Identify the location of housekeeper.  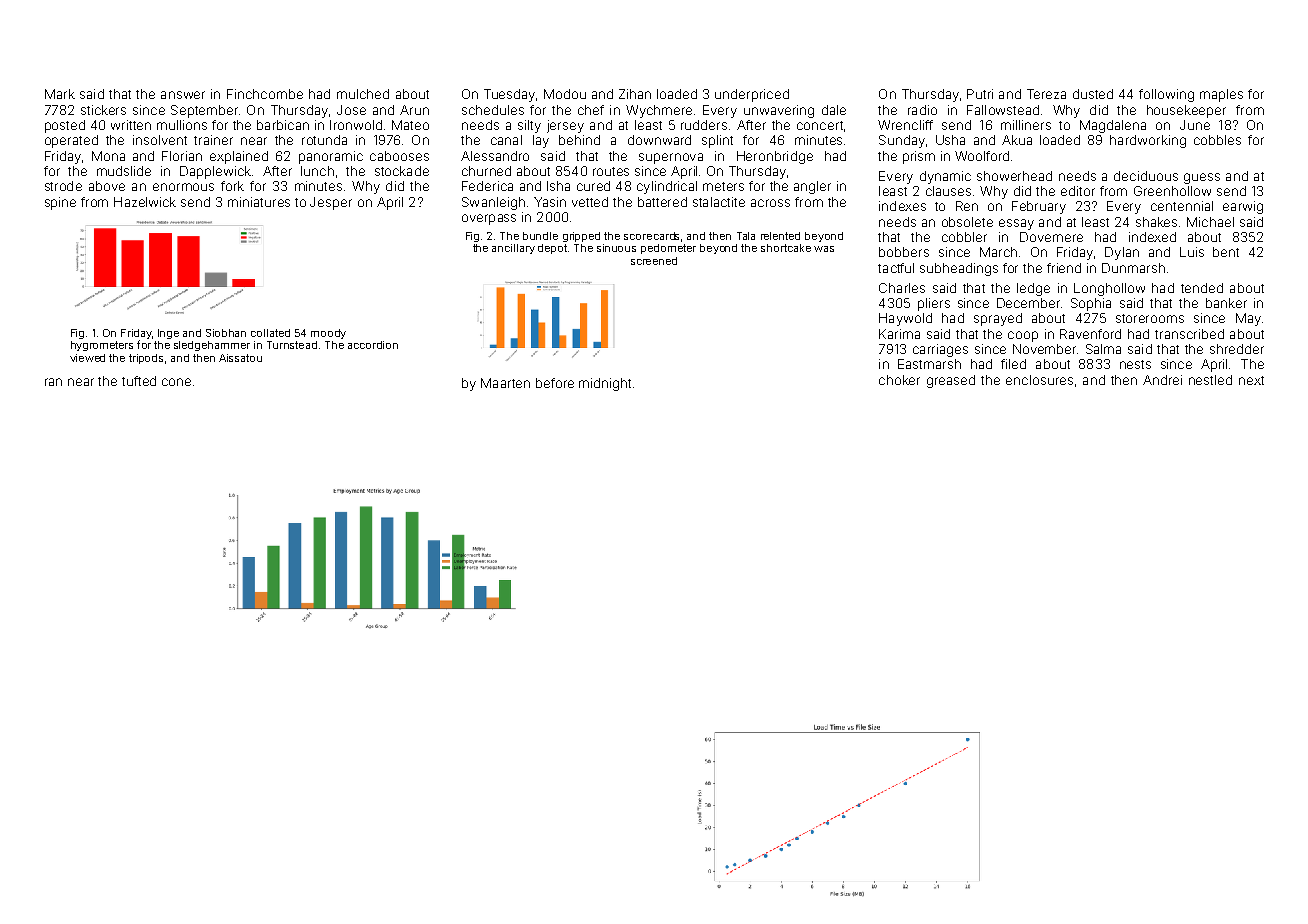
(1186, 111).
